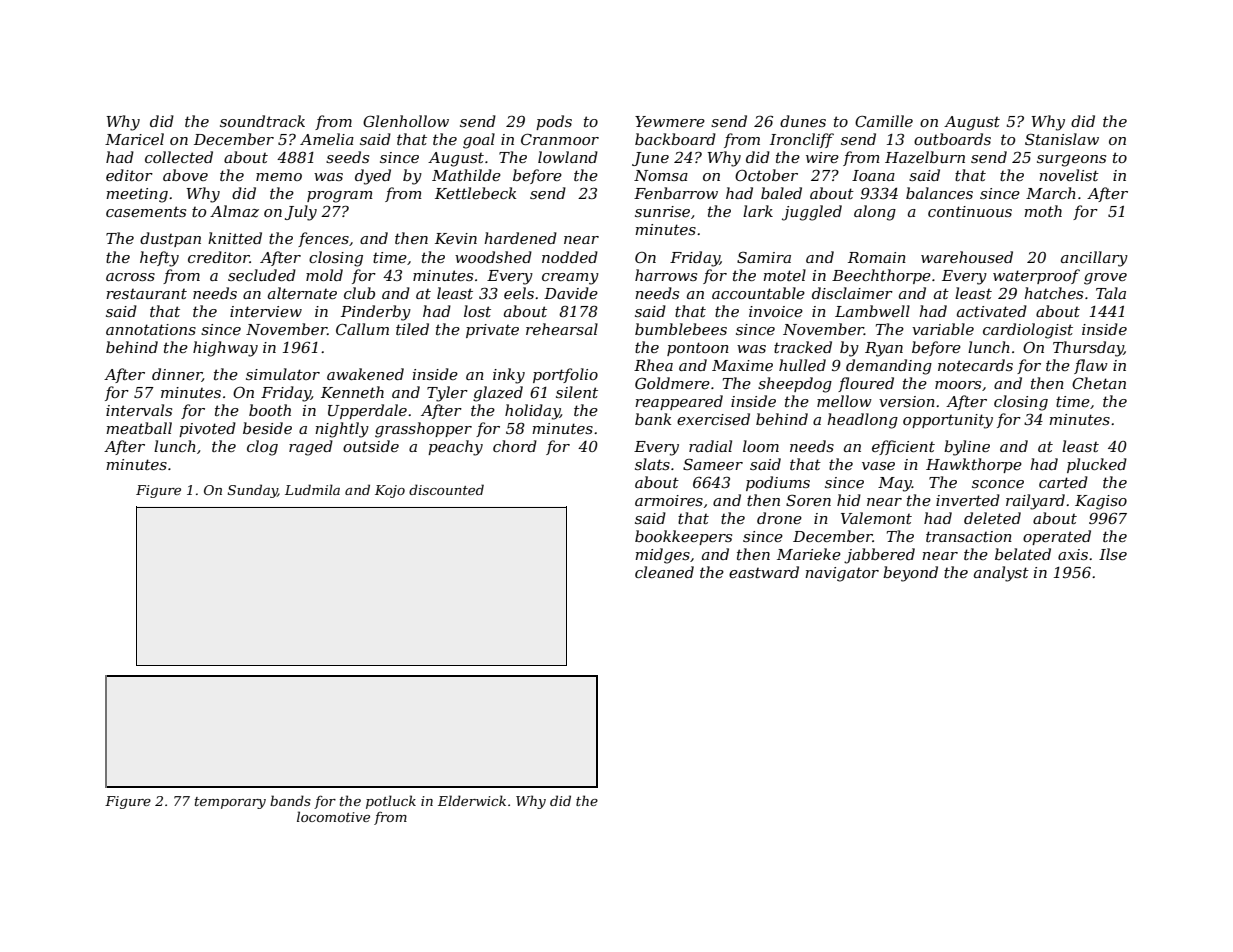 The width and height of the page is (1233, 952). Describe the element at coordinates (230, 803) in the page. I see `temporary` at that location.
